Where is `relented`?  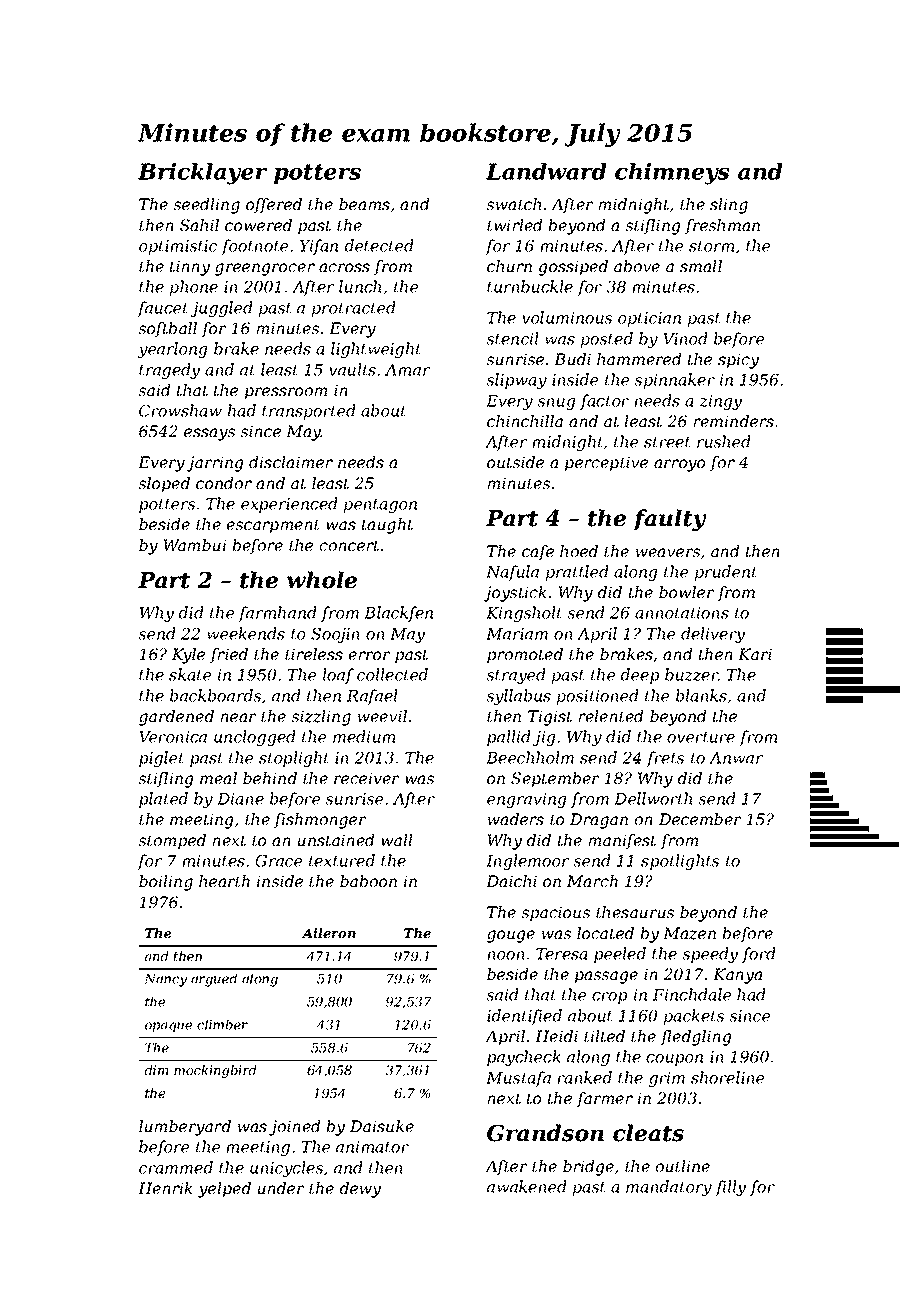
relented is located at coordinates (611, 716).
